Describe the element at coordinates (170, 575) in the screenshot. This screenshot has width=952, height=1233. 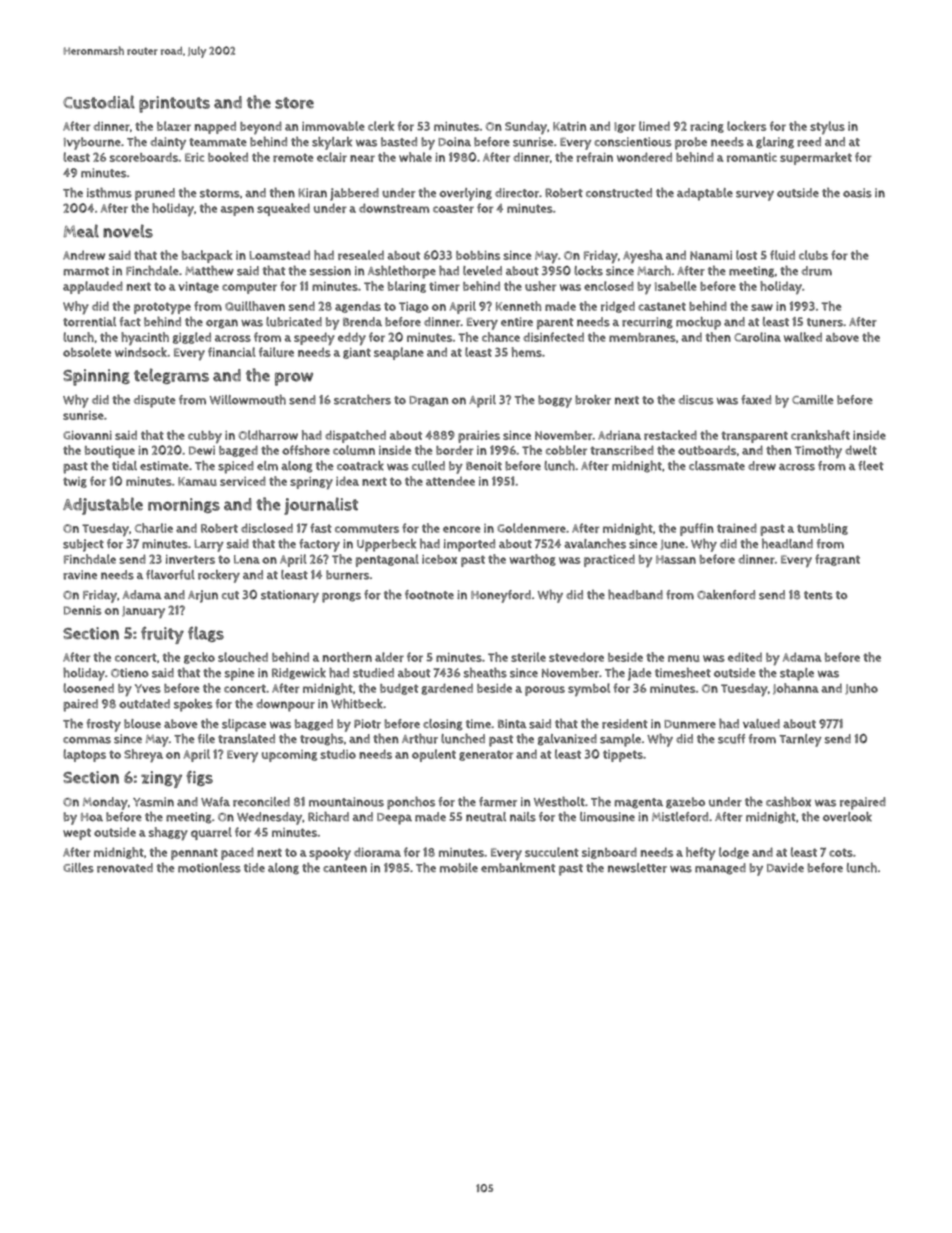
I see `flavorful` at that location.
